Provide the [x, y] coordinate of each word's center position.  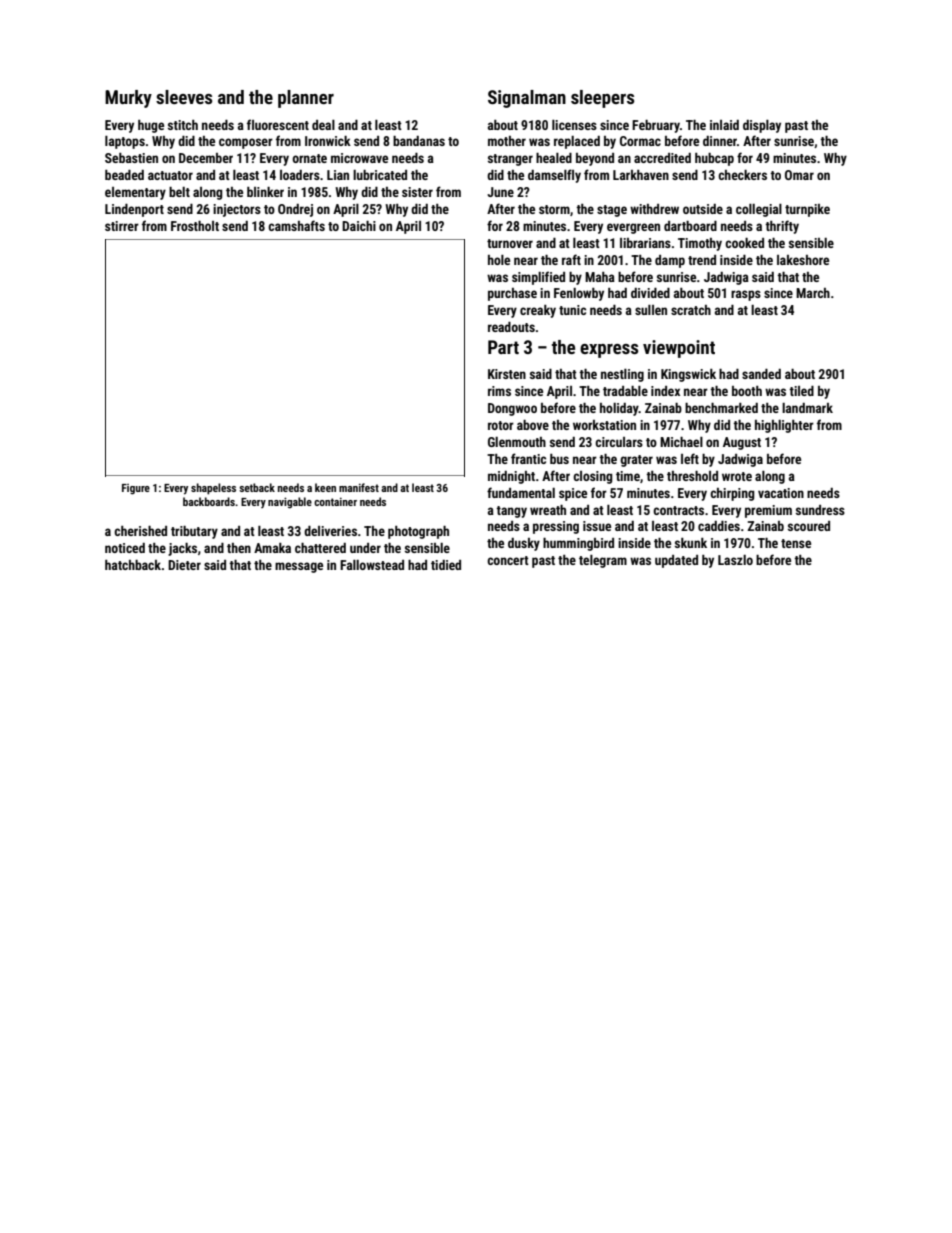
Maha [600, 277]
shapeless [213, 489]
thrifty [782, 227]
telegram [603, 561]
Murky [128, 99]
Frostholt [195, 226]
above [533, 425]
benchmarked [721, 408]
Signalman [527, 99]
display [762, 126]
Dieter [184, 565]
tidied [446, 565]
